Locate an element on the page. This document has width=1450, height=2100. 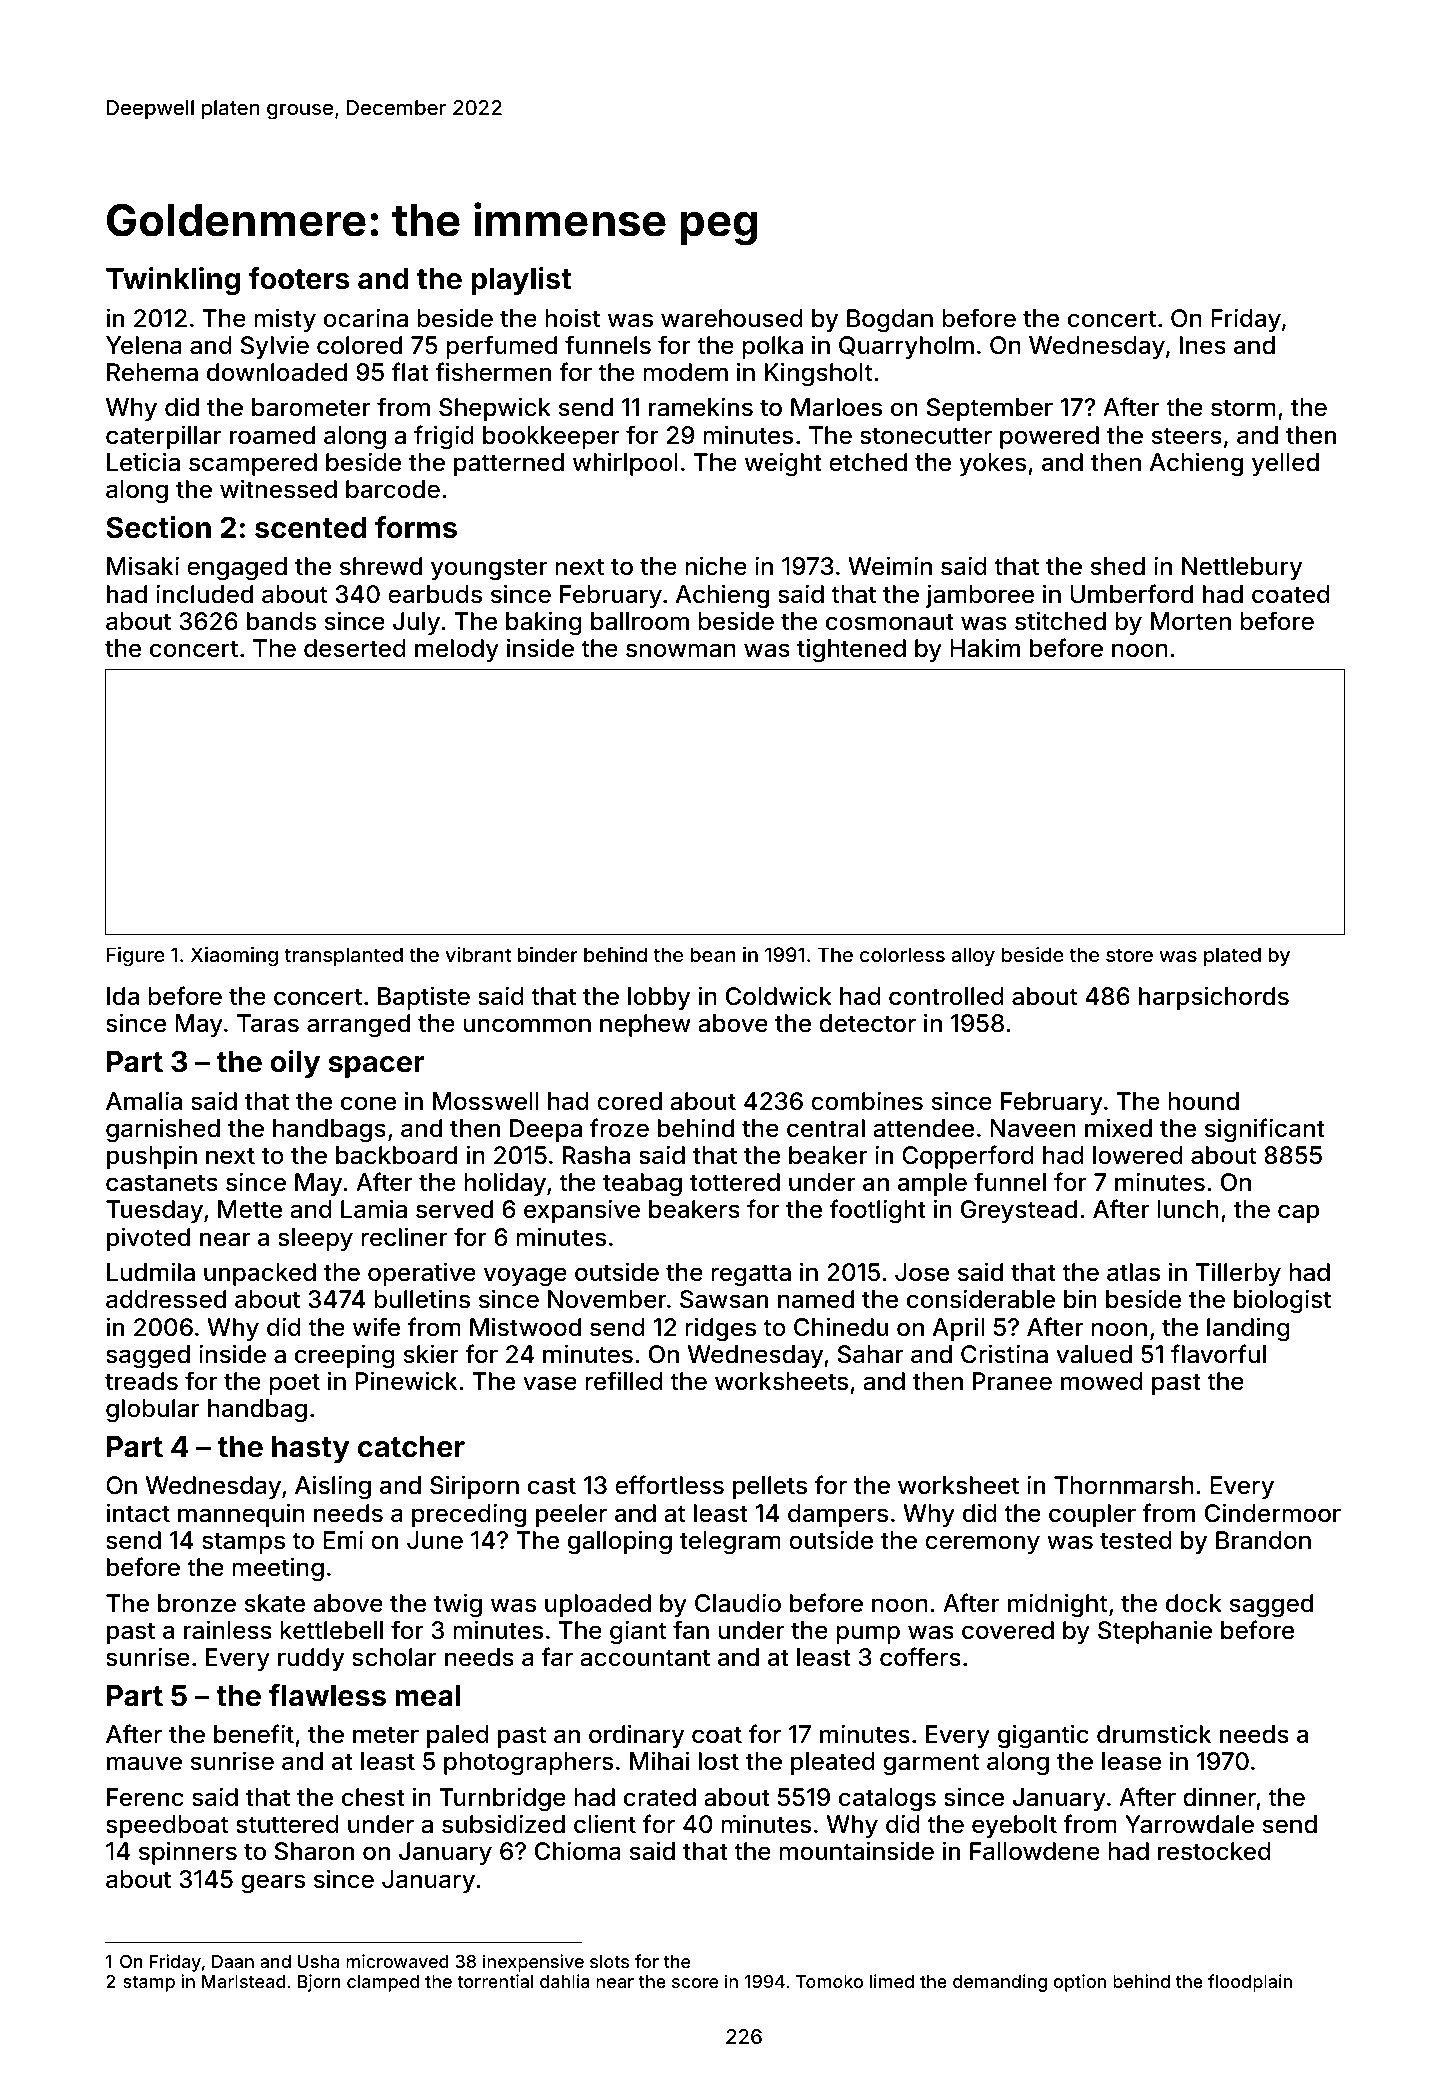
Xiaoming is located at coordinates (234, 957).
